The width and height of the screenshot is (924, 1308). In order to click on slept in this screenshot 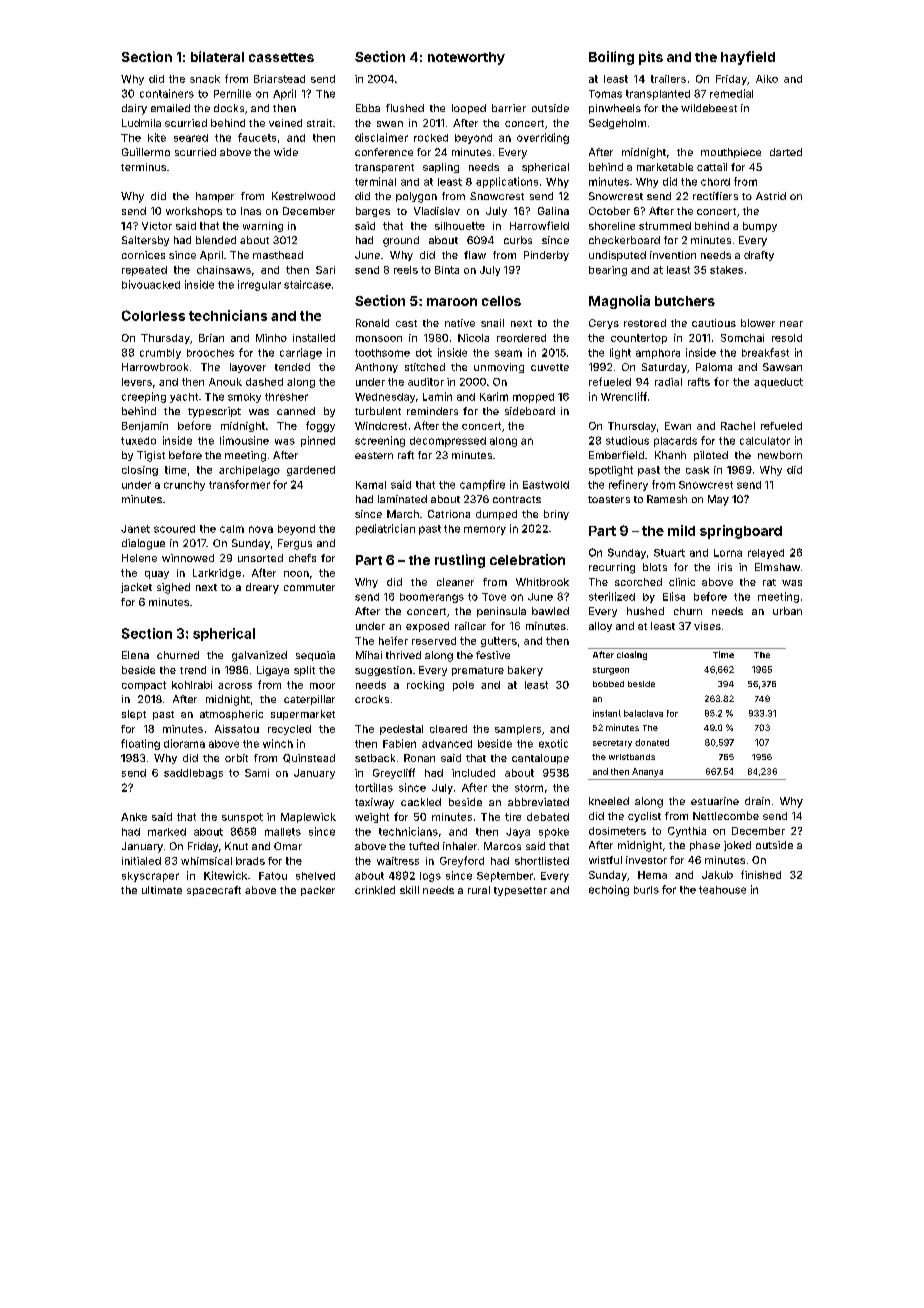, I will do `click(134, 715)`.
